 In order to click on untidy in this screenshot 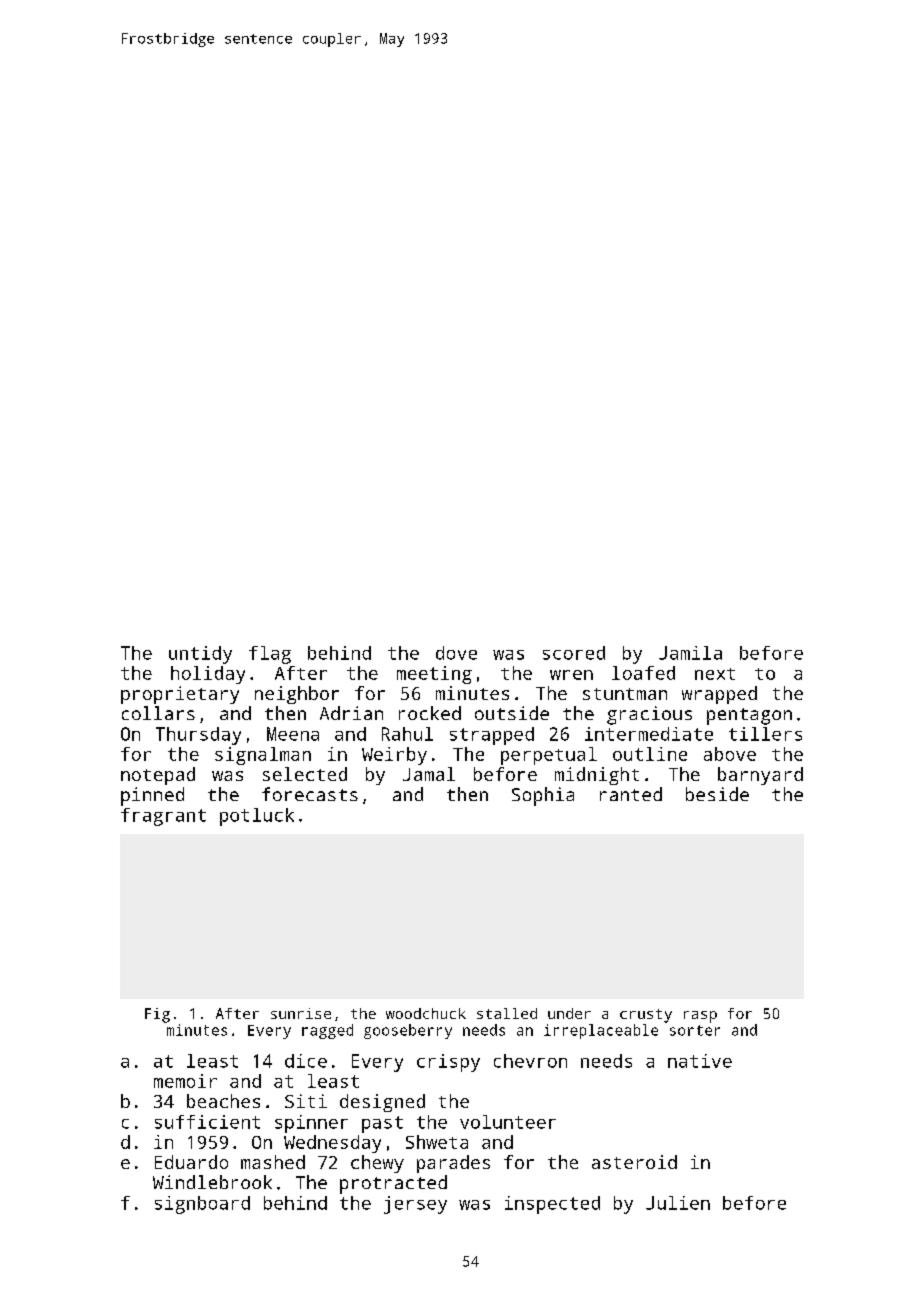, I will do `click(200, 655)`.
